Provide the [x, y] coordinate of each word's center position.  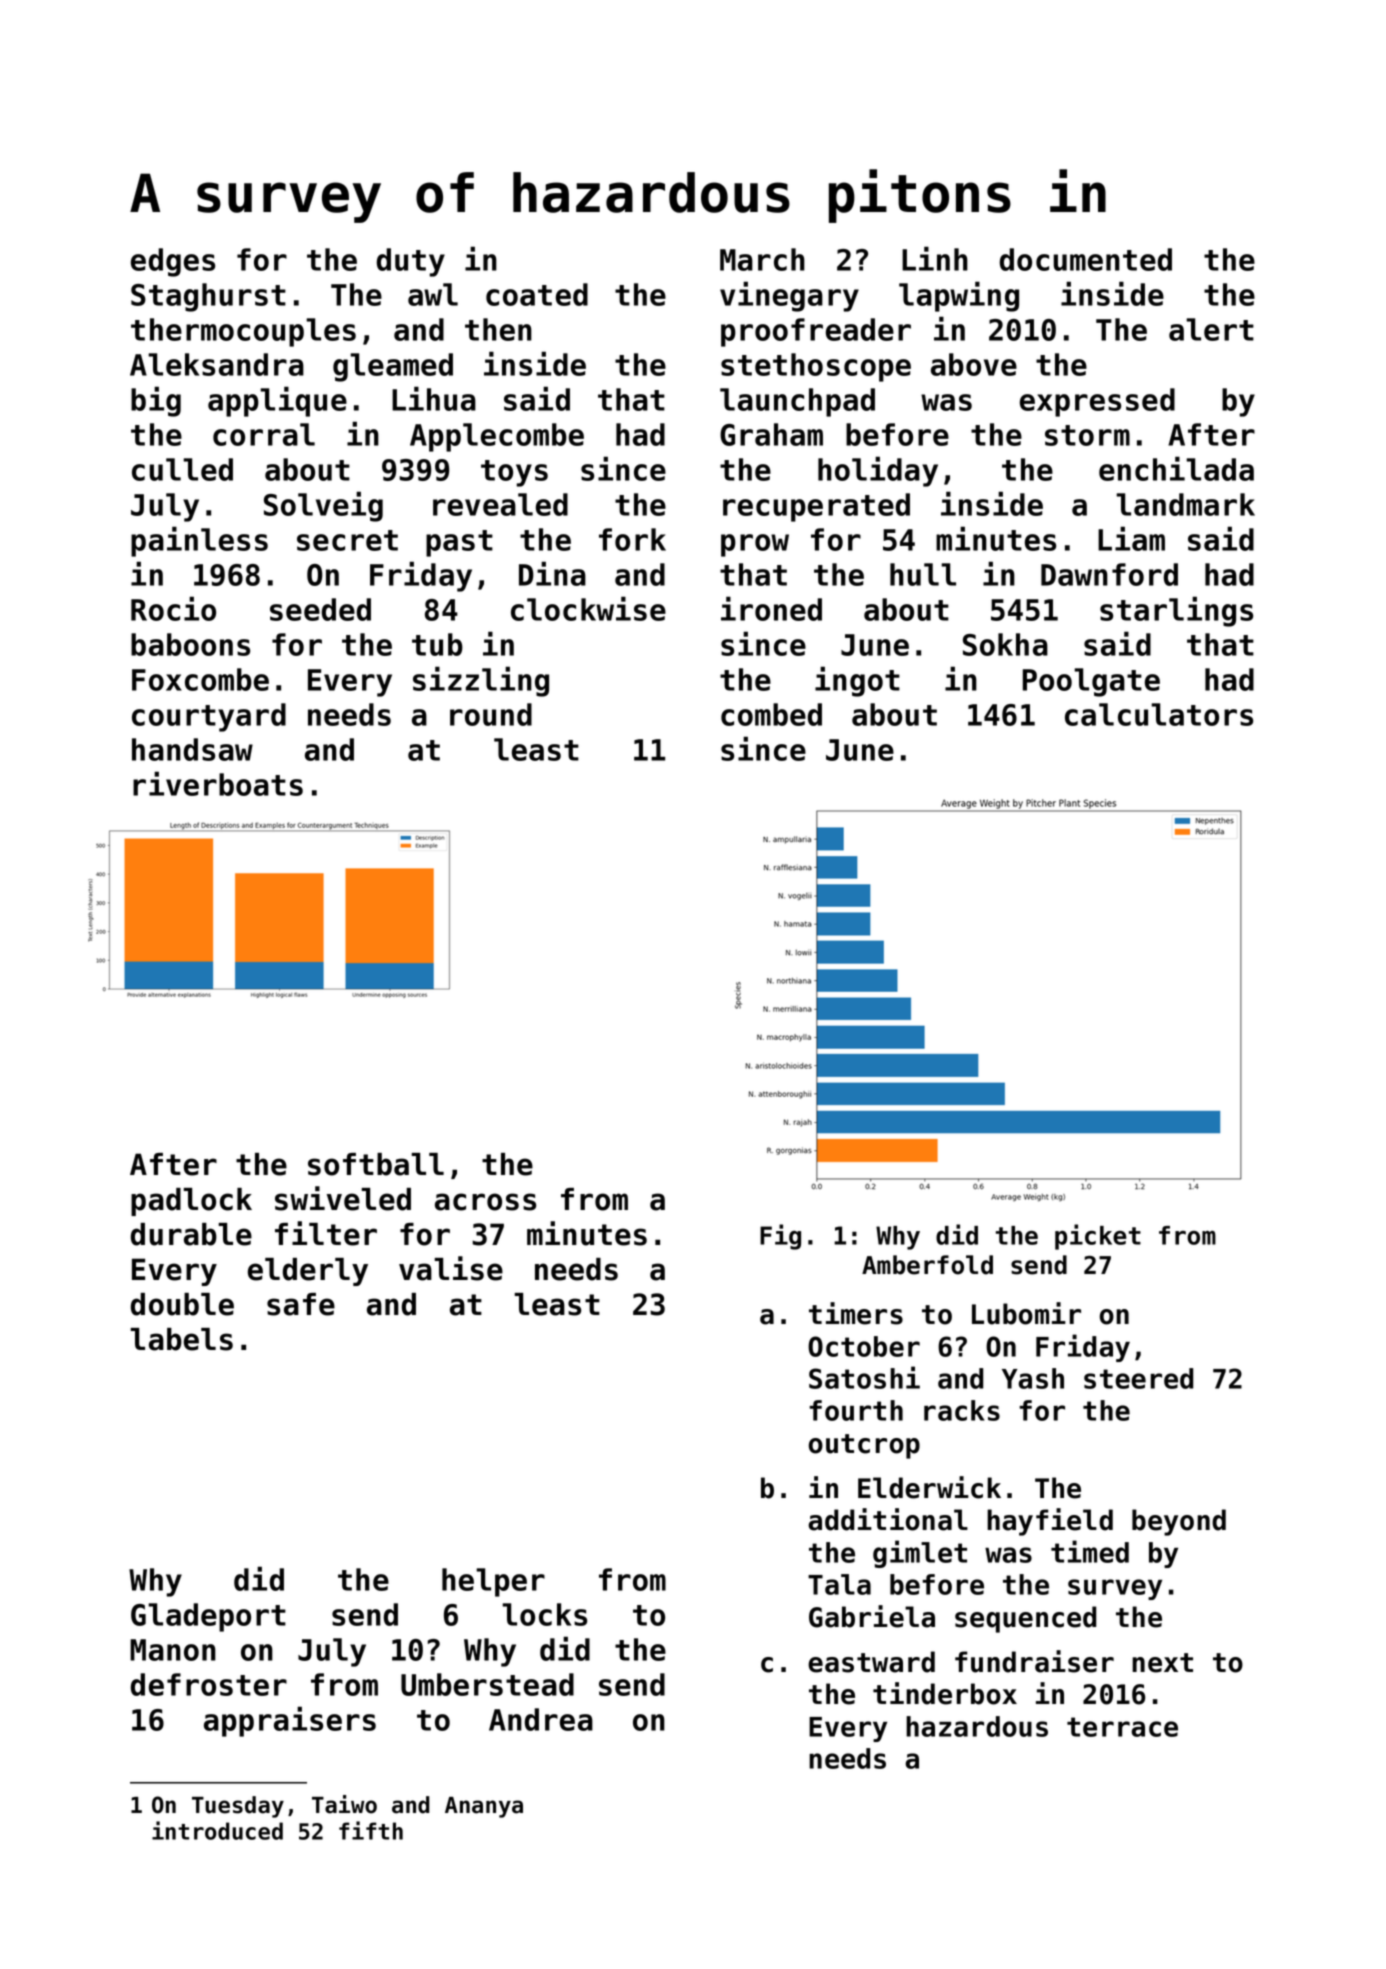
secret [347, 540]
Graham [771, 434]
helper [493, 1582]
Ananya [484, 1807]
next [1162, 1663]
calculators [1159, 714]
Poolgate [1091, 682]
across [485, 1202]
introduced [217, 1830]
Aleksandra [217, 364]
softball [376, 1164]
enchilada [1176, 468]
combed [771, 714]
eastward [871, 1662]
